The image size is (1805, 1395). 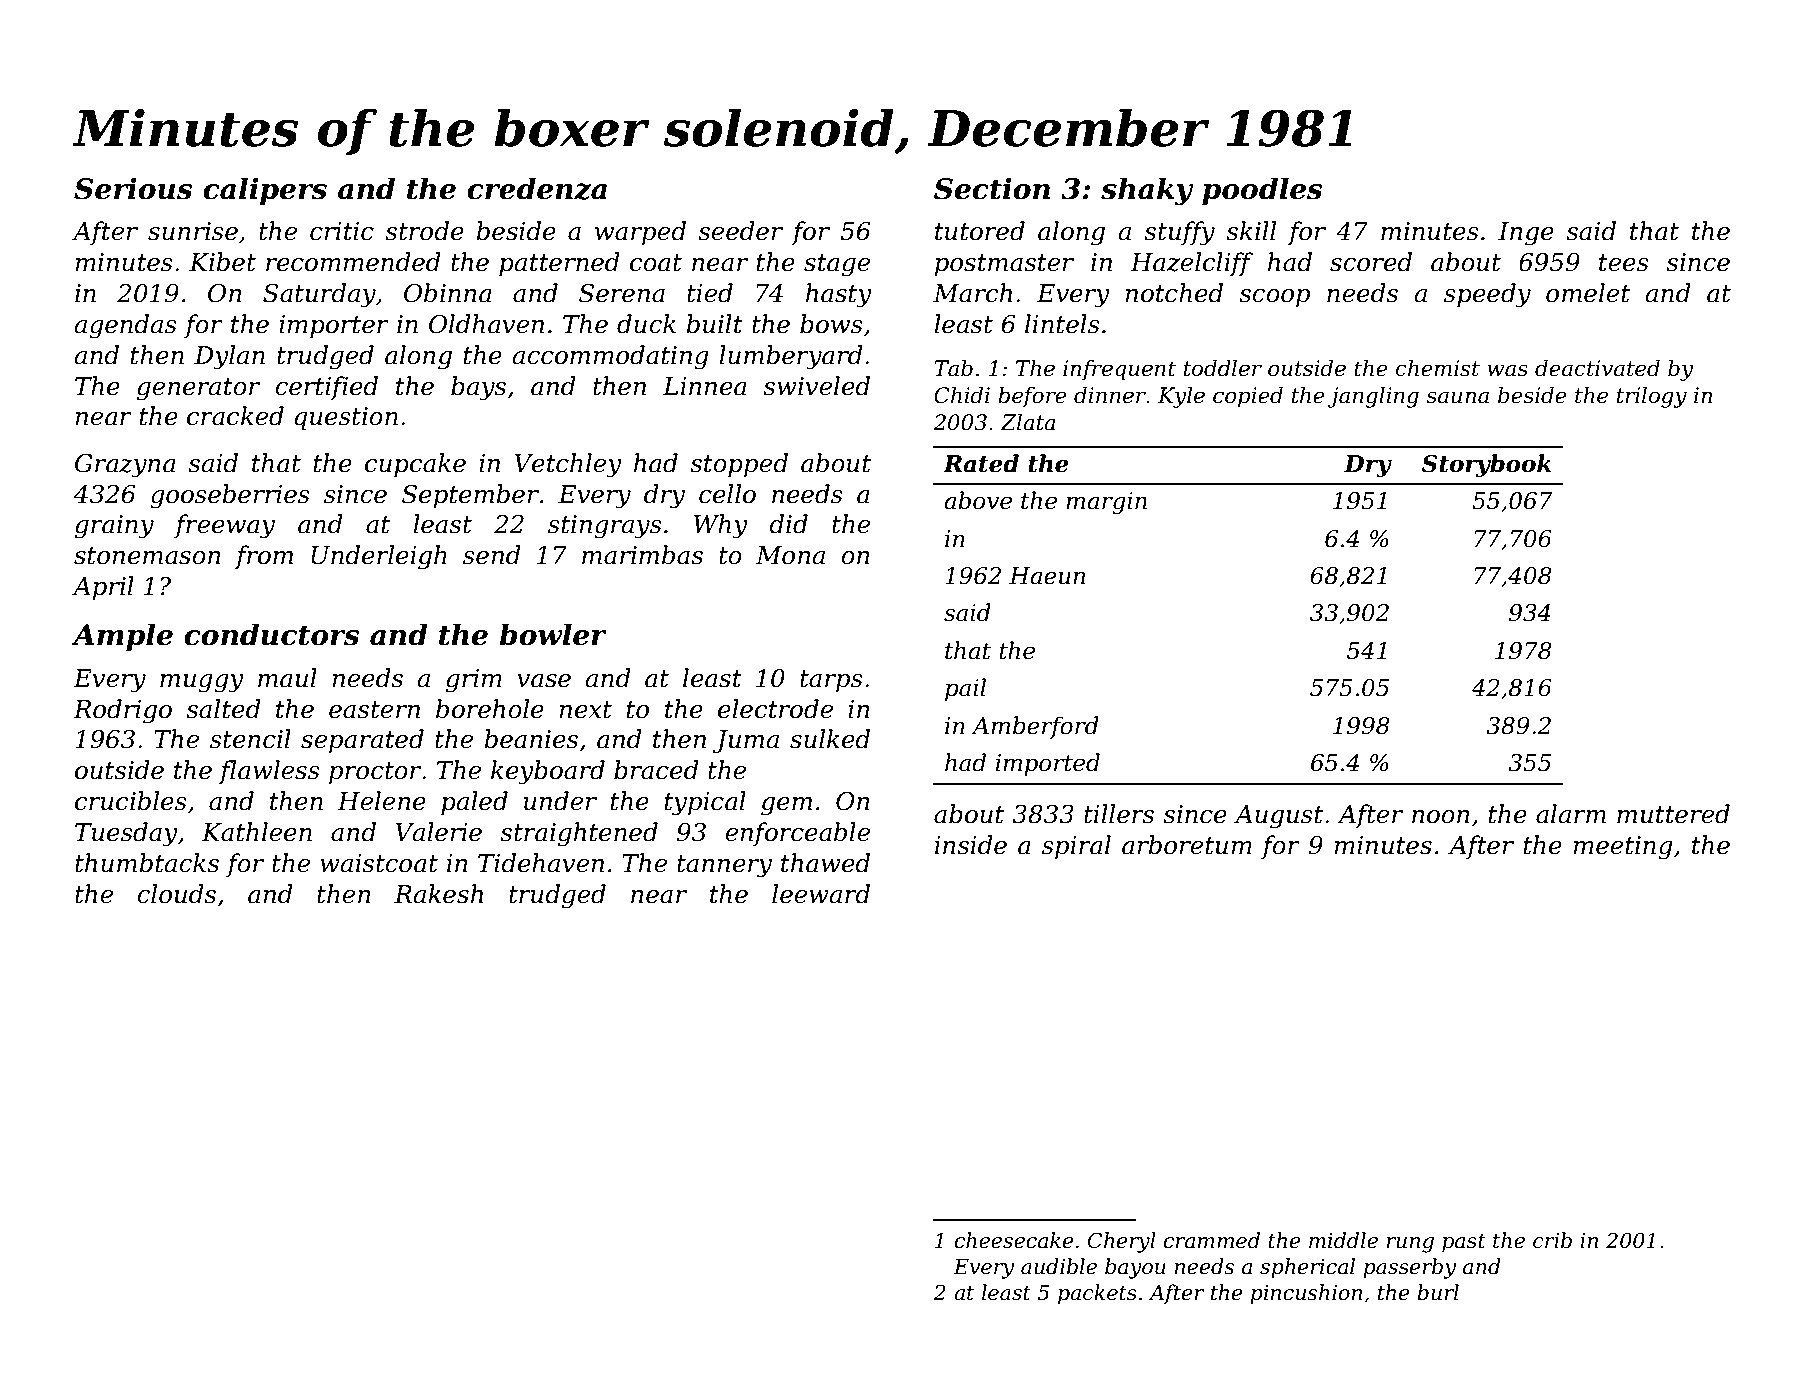 I want to click on jangling, so click(x=1373, y=397).
